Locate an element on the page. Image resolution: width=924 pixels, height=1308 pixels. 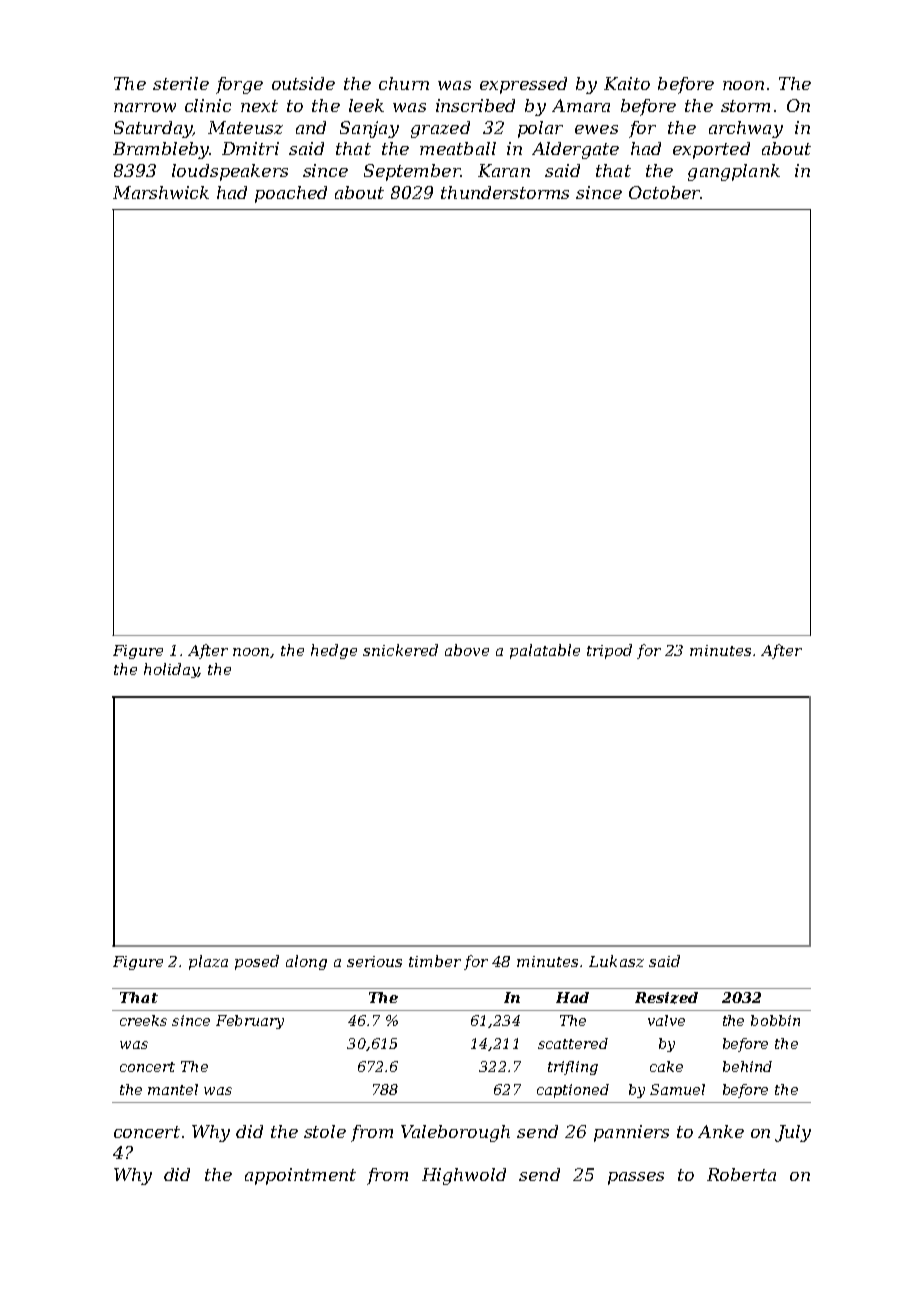
hedge is located at coordinates (334, 651).
